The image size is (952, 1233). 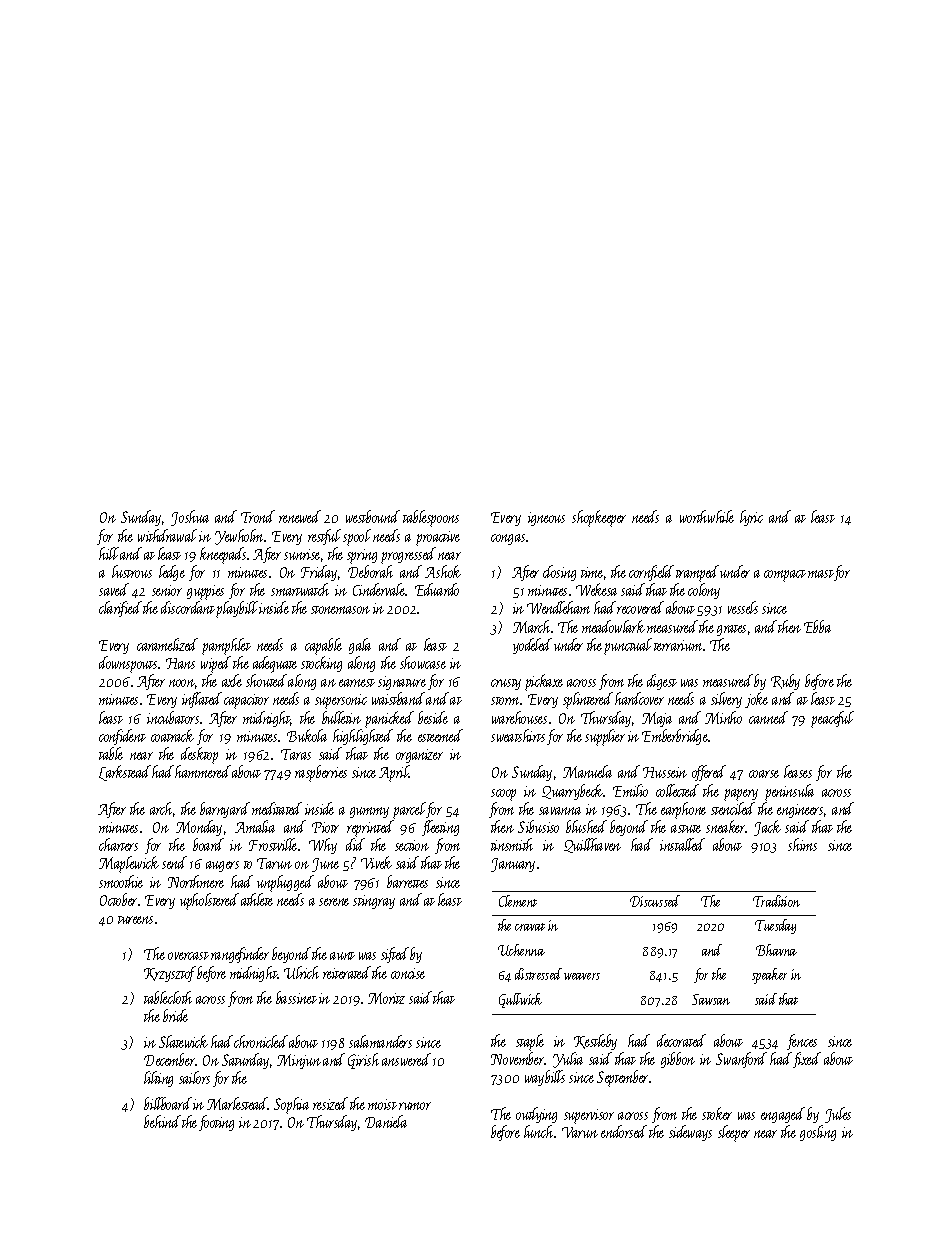 I want to click on Krzysztof, so click(x=170, y=974).
